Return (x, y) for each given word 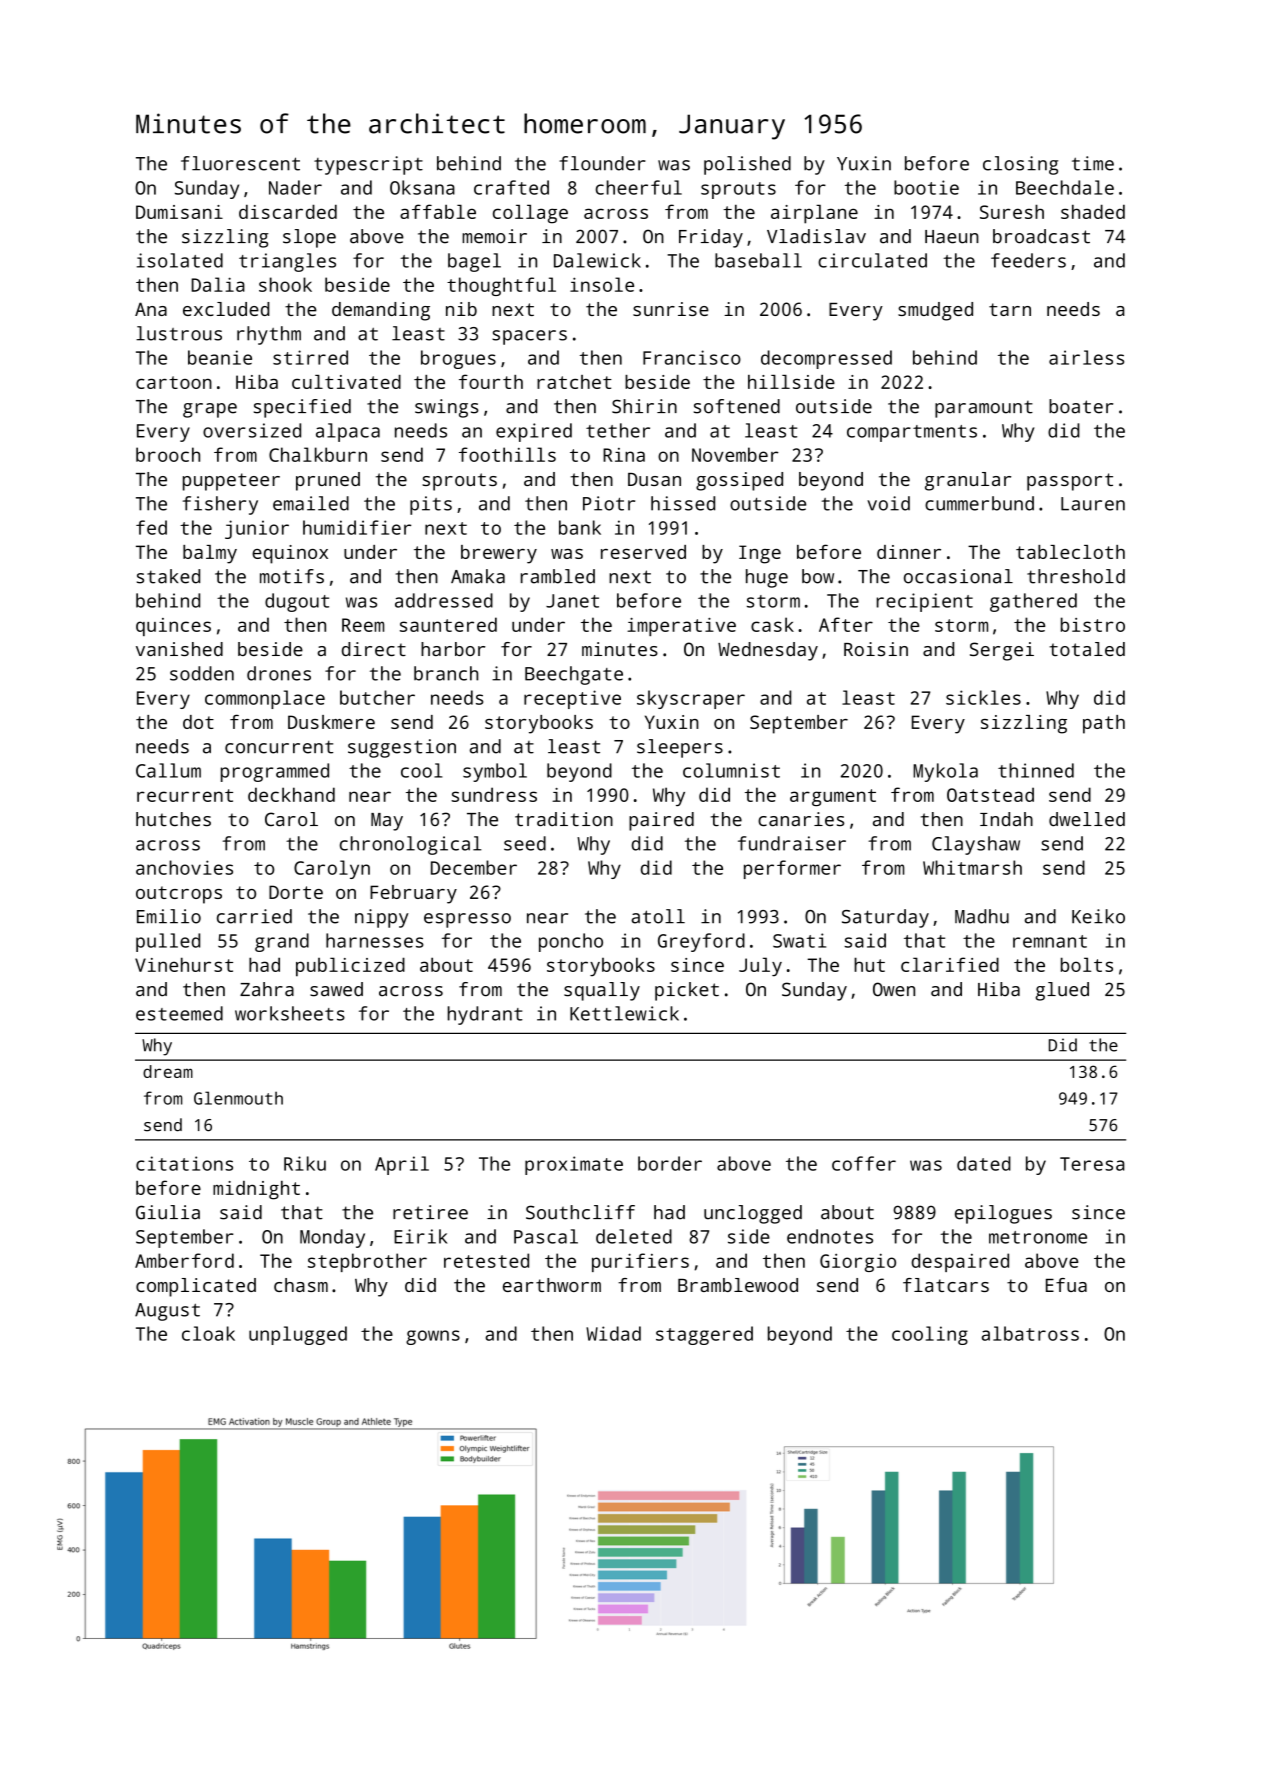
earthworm (552, 1285)
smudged (935, 311)
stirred (310, 357)
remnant (1050, 941)
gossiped (739, 481)
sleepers (680, 748)
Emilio (169, 916)
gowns (433, 1337)
